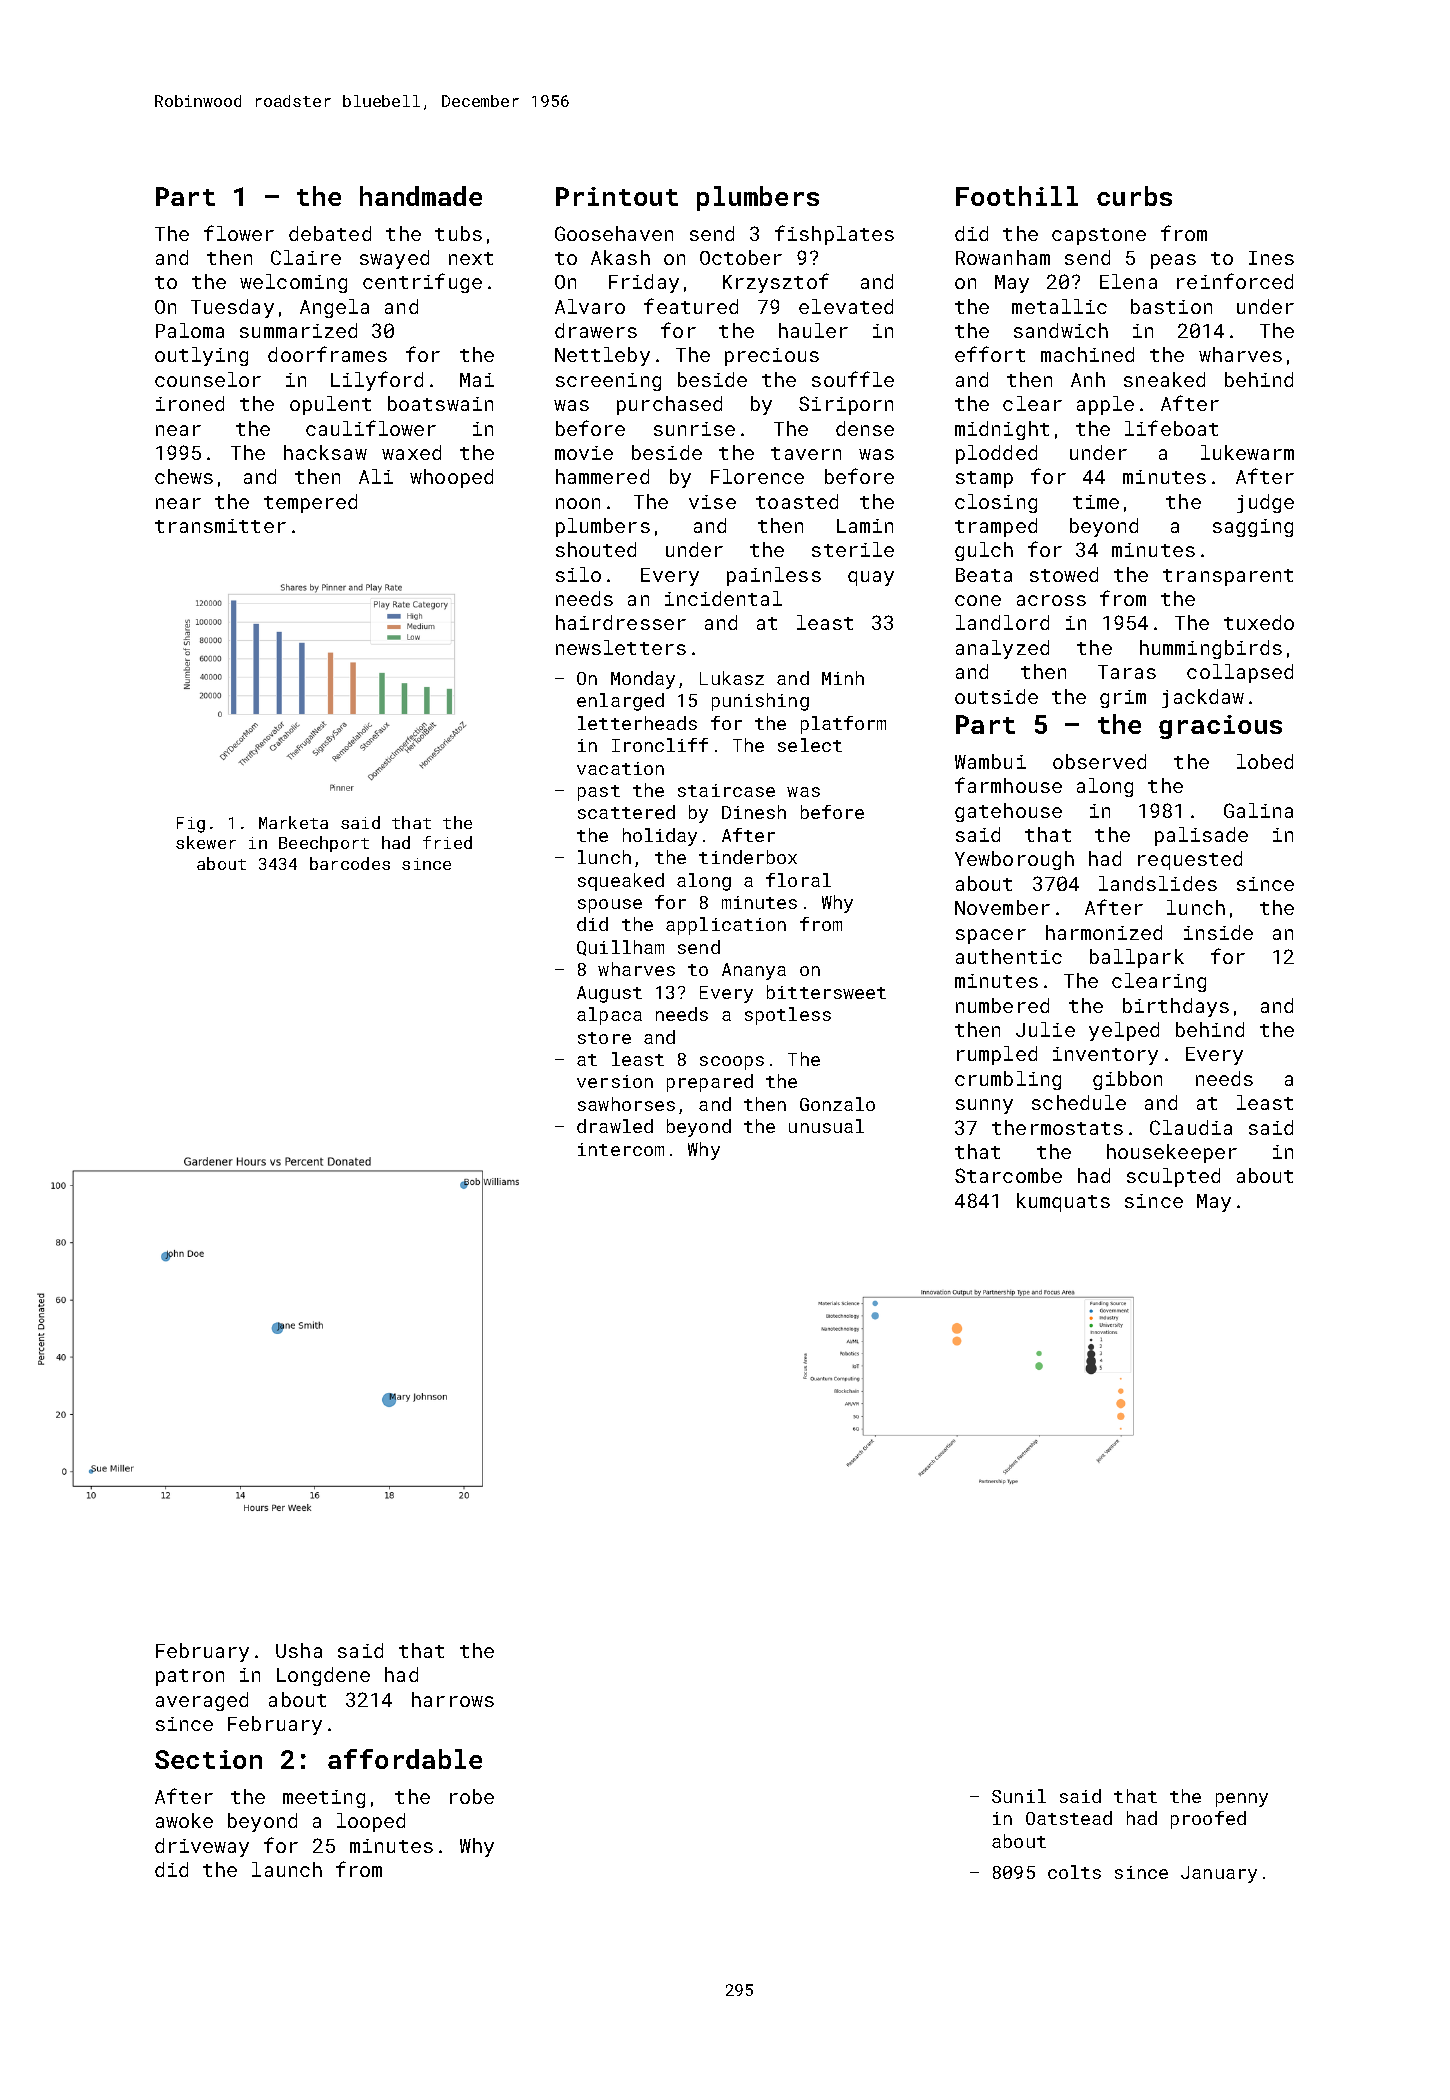 The width and height of the screenshot is (1450, 2100). Describe the element at coordinates (834, 235) in the screenshot. I see `fishplates` at that location.
